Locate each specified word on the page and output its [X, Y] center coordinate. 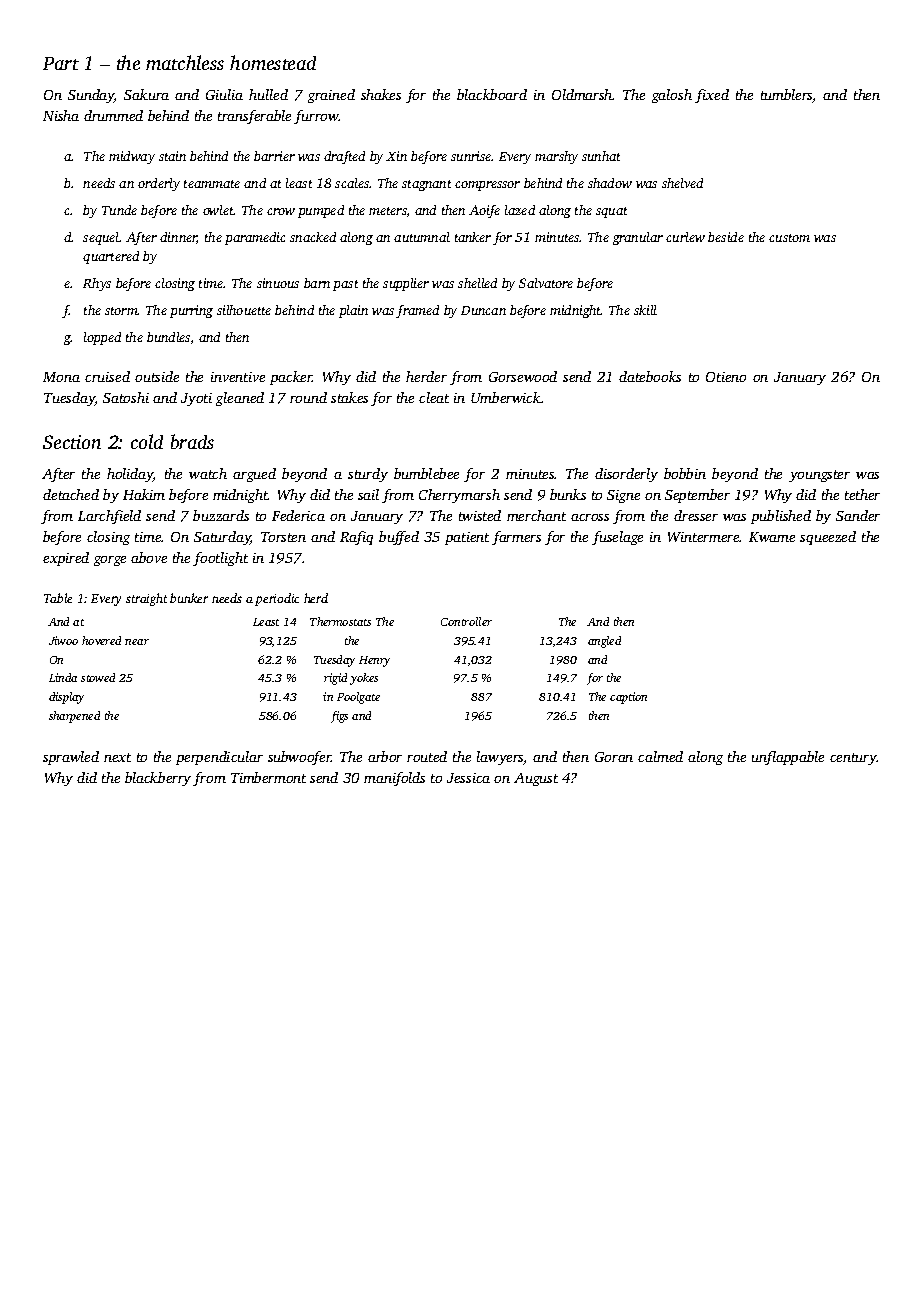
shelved [682, 183]
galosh [672, 96]
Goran [614, 757]
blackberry [158, 779]
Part [61, 63]
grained [331, 96]
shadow [610, 183]
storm [121, 311]
